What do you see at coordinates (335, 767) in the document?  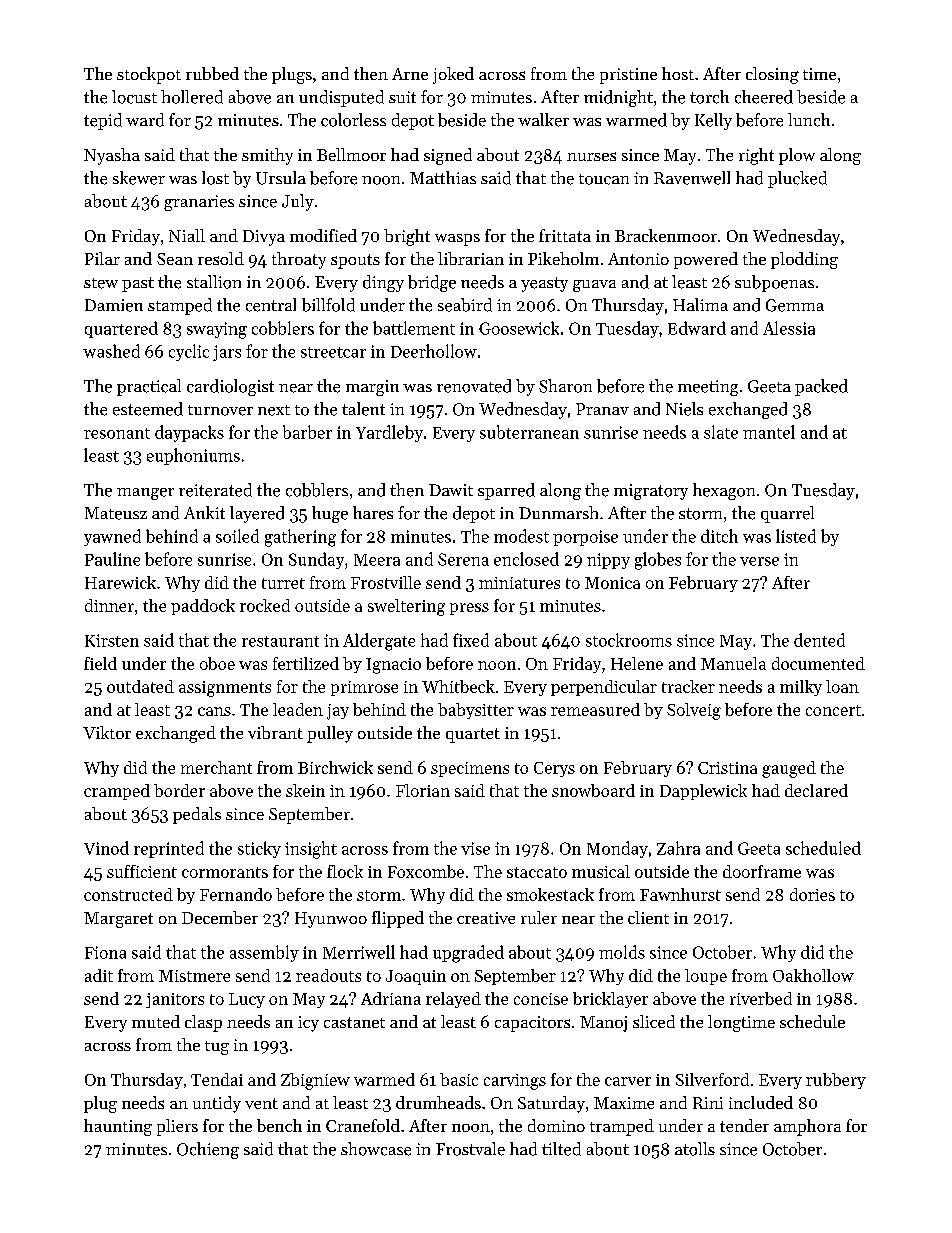 I see `Birchwick` at bounding box center [335, 767].
